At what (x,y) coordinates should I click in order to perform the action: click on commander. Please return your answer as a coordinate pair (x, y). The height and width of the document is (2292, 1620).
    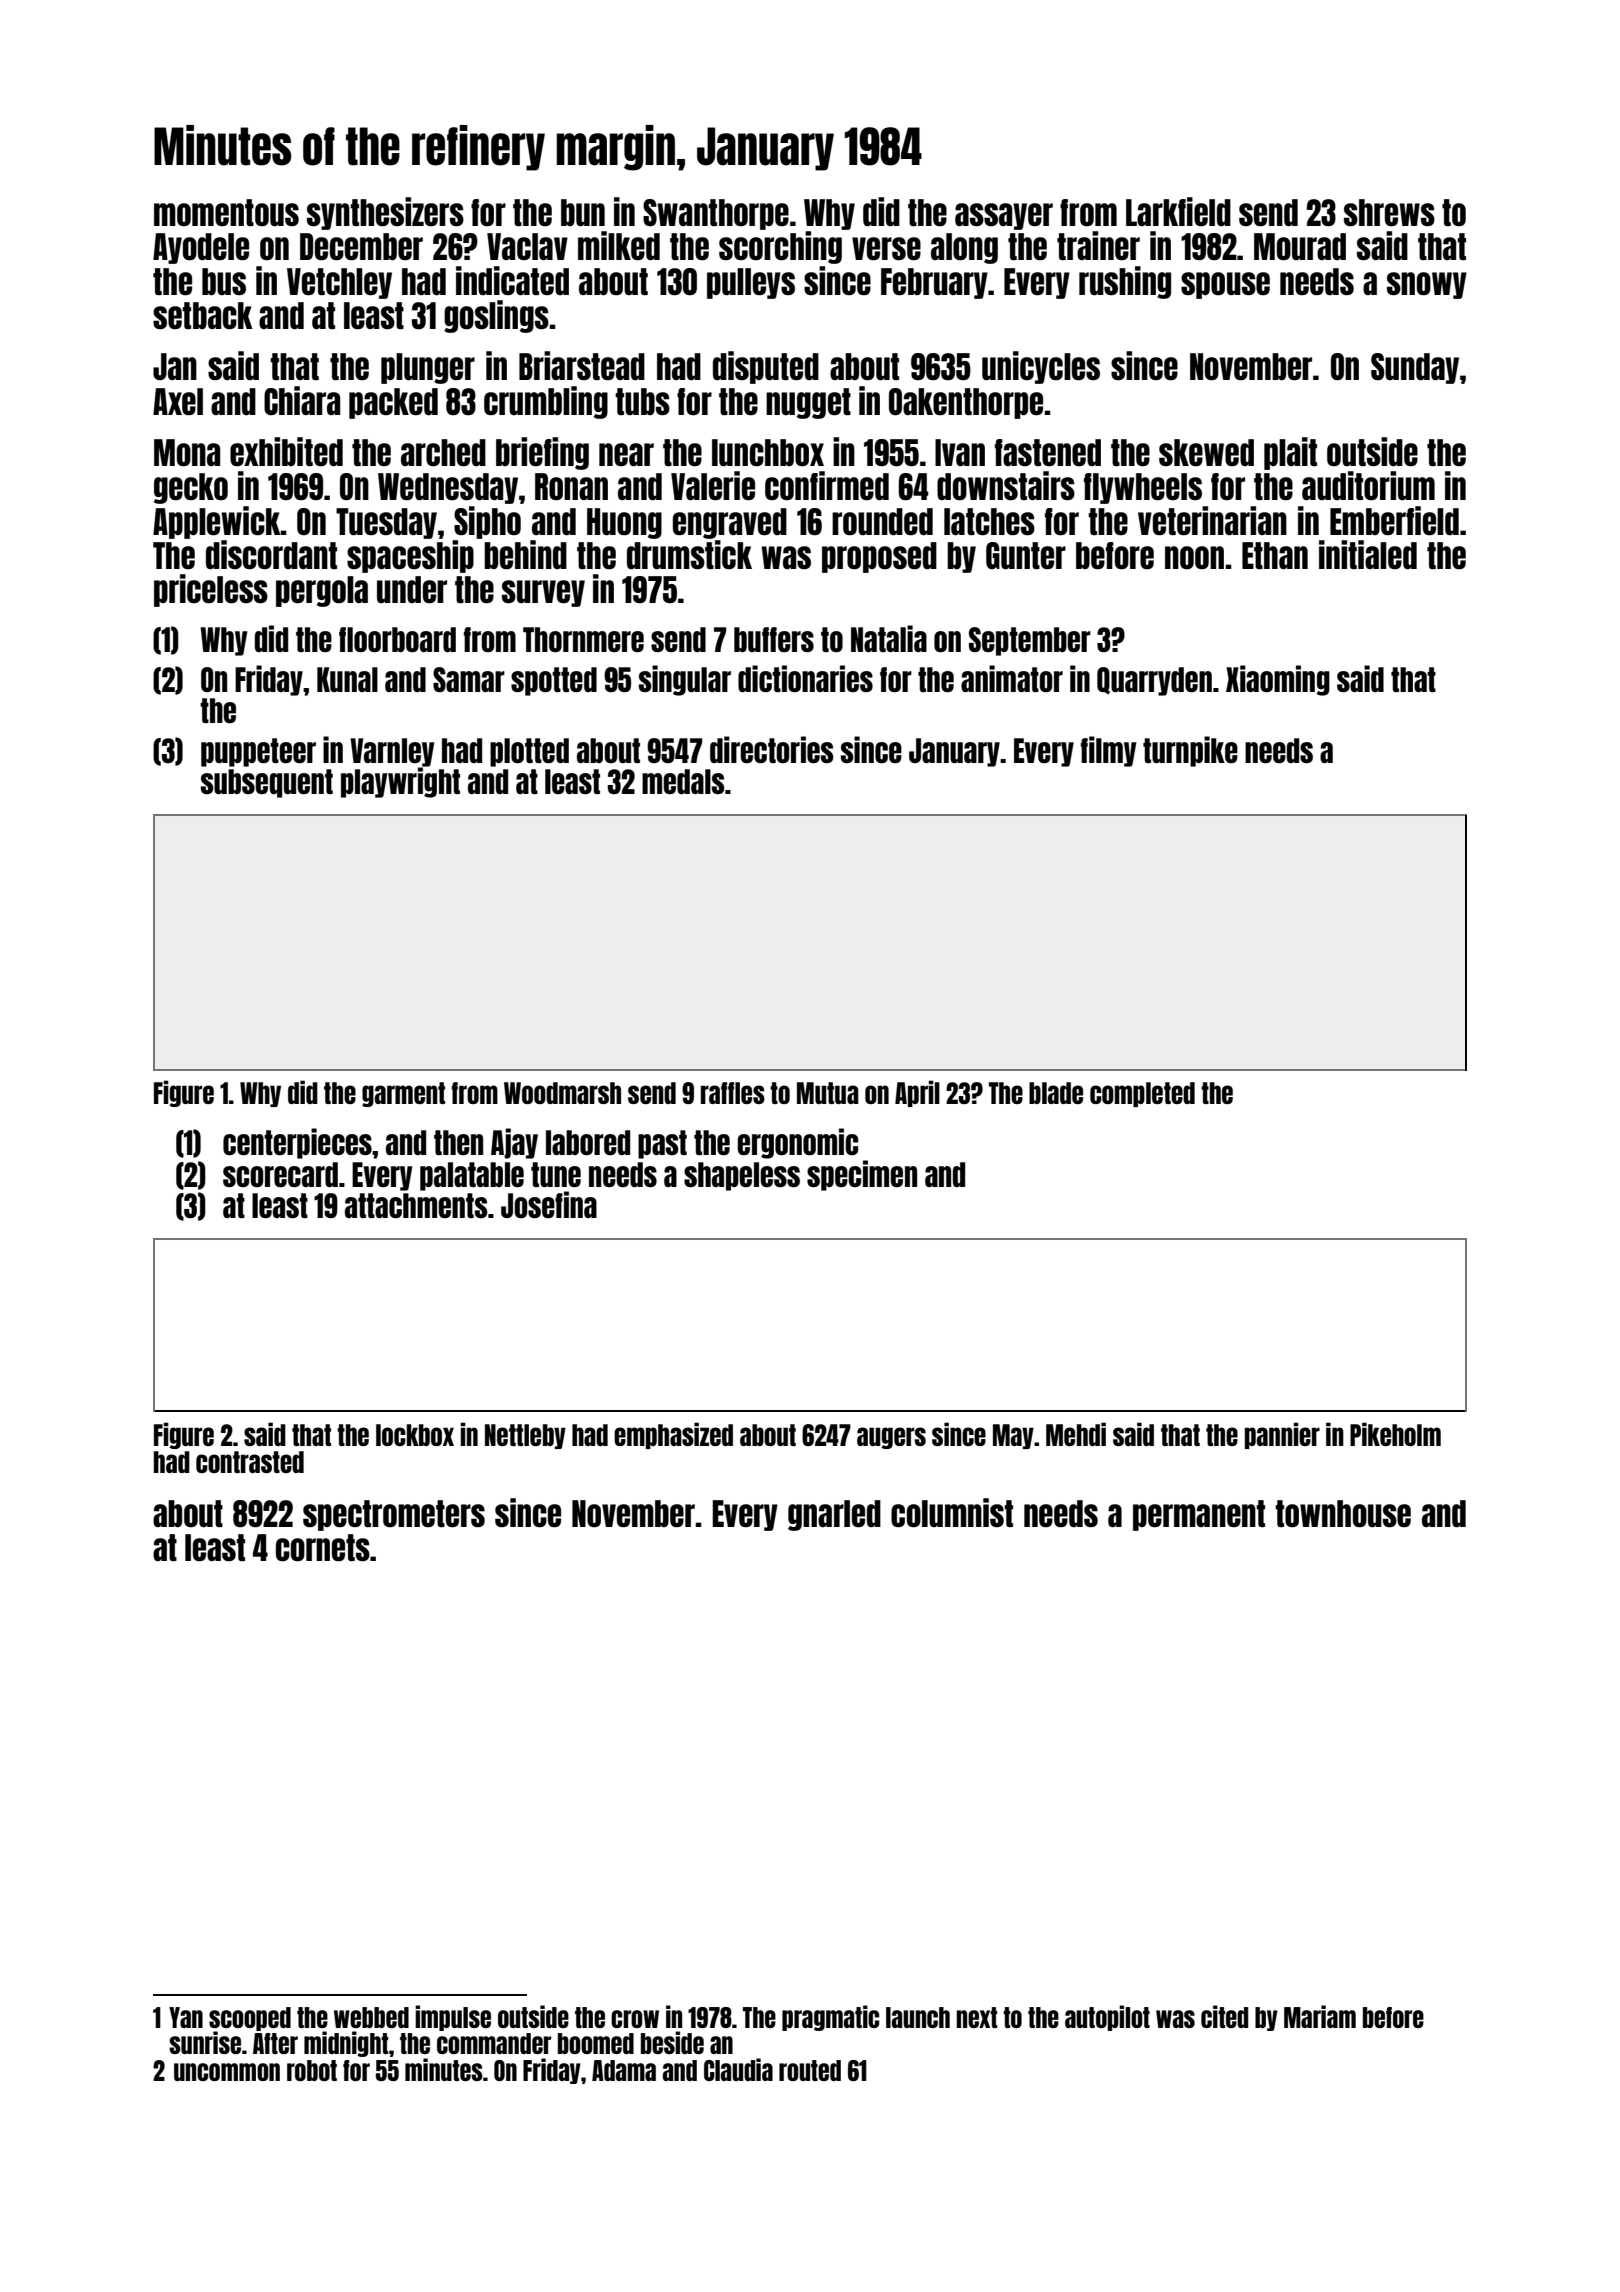
    Looking at the image, I should click on (494, 2043).
